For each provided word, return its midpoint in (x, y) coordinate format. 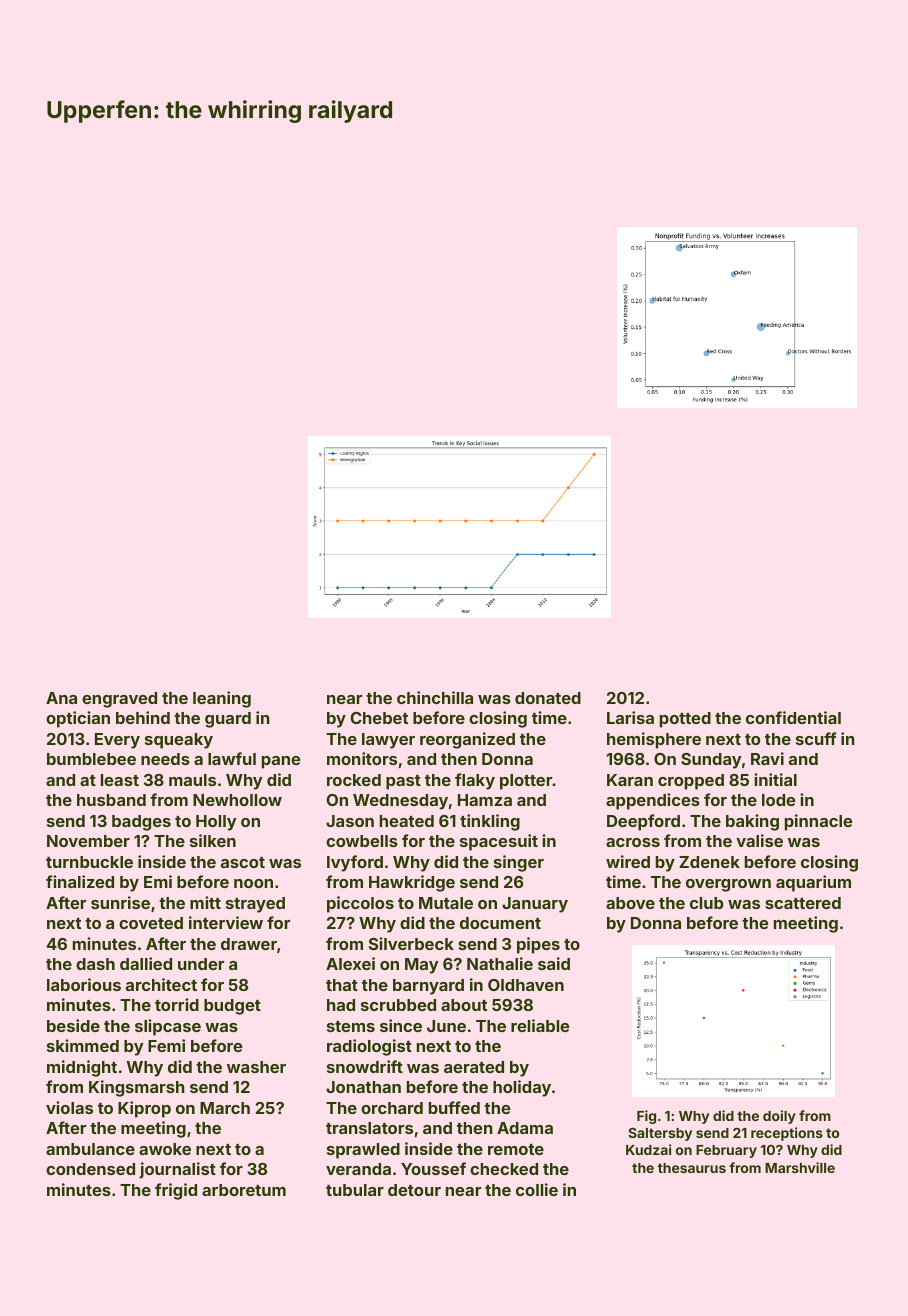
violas (69, 1107)
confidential (793, 717)
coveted (151, 923)
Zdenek (709, 862)
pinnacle (818, 822)
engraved (119, 700)
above (630, 903)
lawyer (388, 741)
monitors (362, 758)
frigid (176, 1191)
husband (111, 800)
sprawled (363, 1151)
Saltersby (660, 1134)
